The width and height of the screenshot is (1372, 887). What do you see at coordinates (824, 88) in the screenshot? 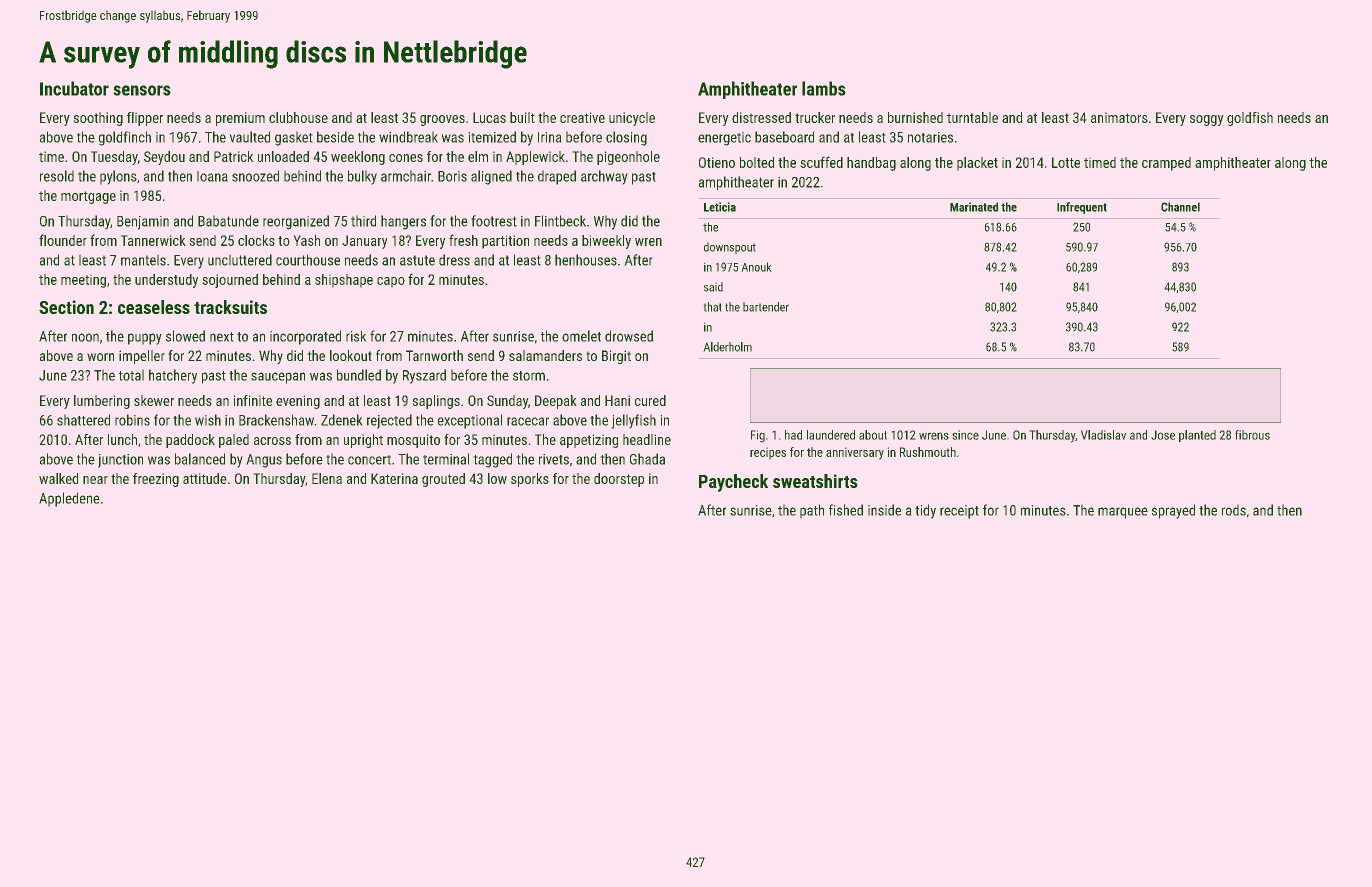
I see `lambs` at bounding box center [824, 88].
